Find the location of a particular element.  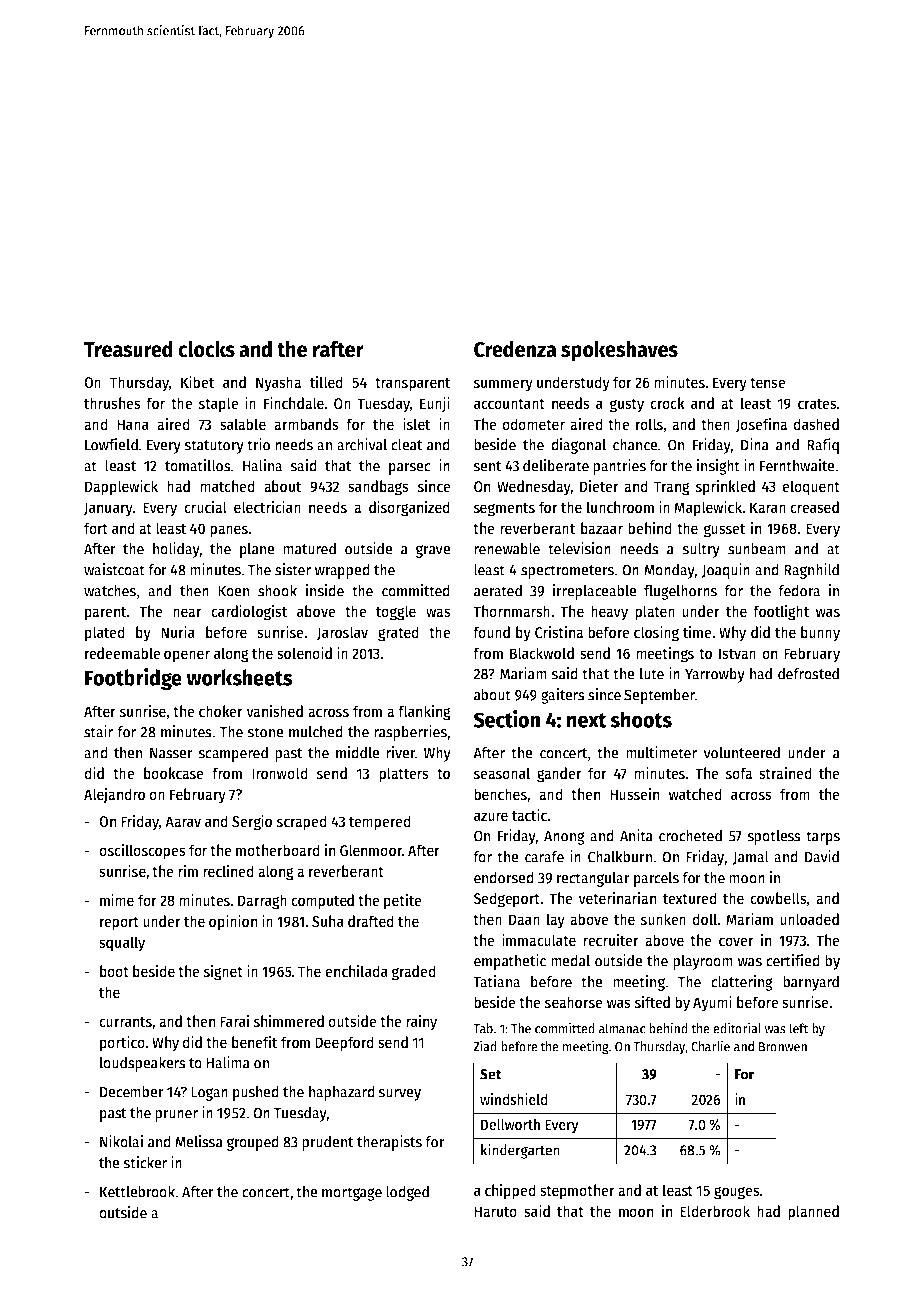

platters is located at coordinates (404, 775).
